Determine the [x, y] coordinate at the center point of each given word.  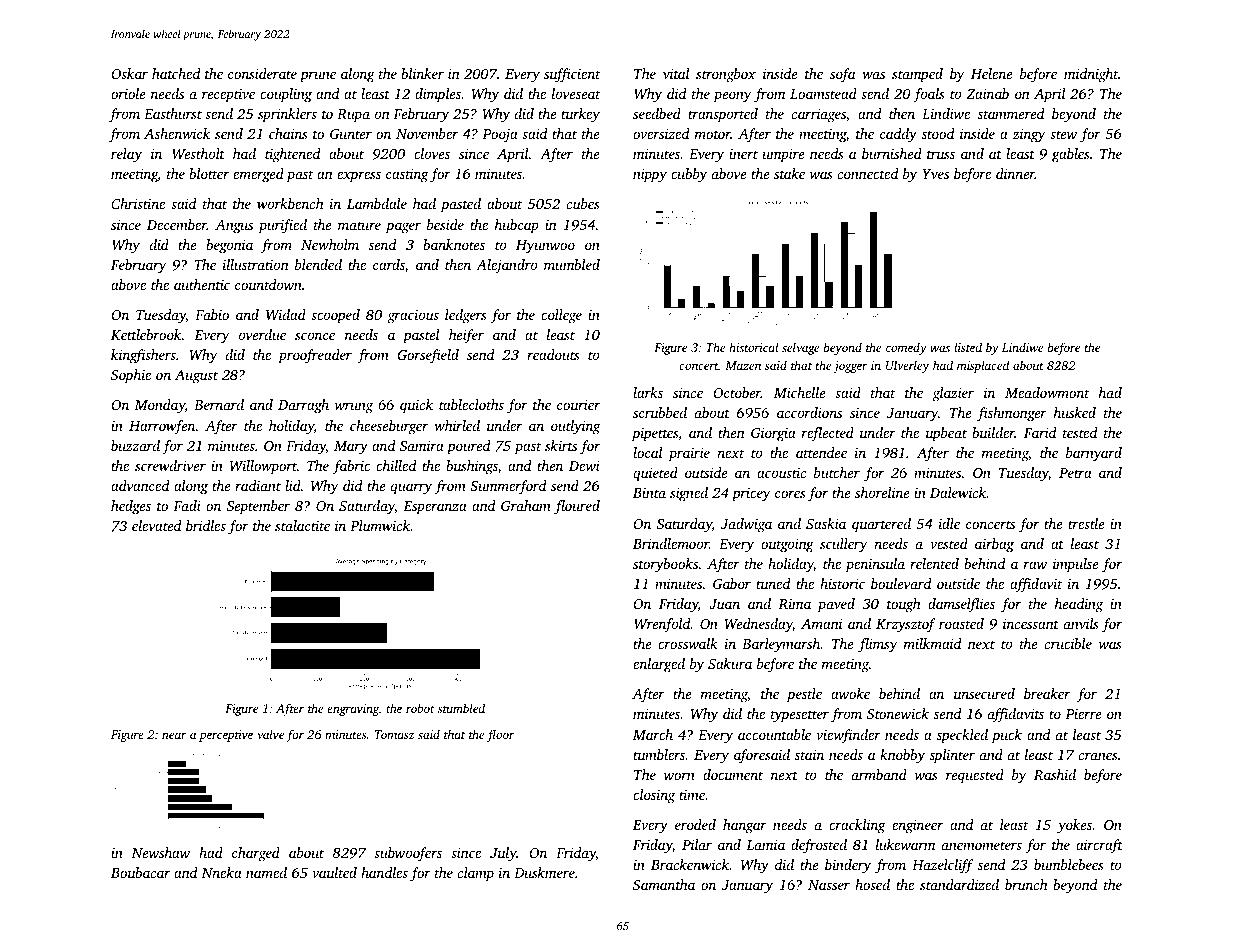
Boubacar [140, 872]
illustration [256, 264]
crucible [1068, 643]
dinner [1015, 173]
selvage [800, 348]
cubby [689, 175]
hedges [131, 507]
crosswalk [688, 643]
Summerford [508, 487]
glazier [953, 394]
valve [270, 734]
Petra [1075, 473]
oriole [128, 93]
